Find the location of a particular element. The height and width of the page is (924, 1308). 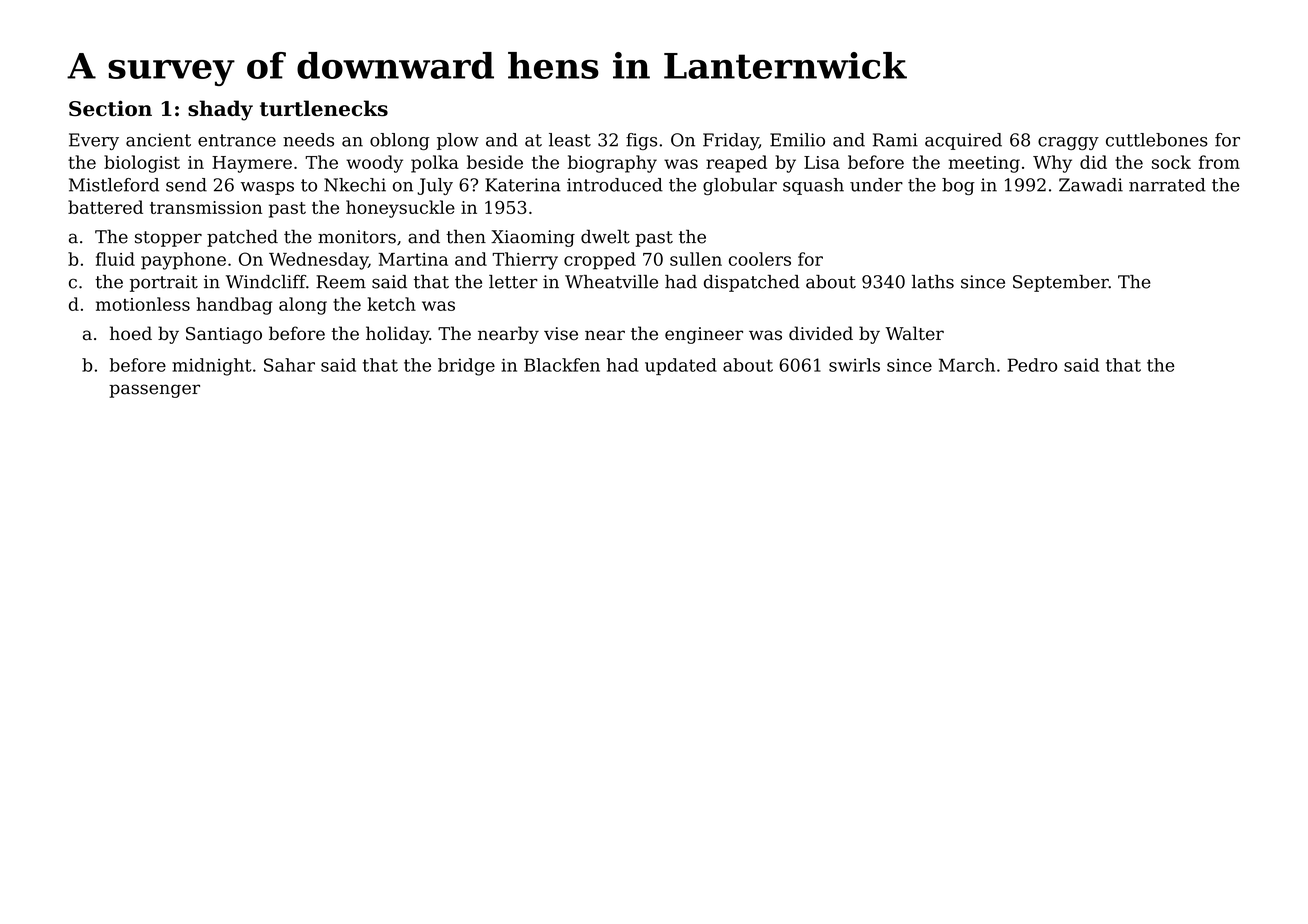

introduced is located at coordinates (615, 185).
